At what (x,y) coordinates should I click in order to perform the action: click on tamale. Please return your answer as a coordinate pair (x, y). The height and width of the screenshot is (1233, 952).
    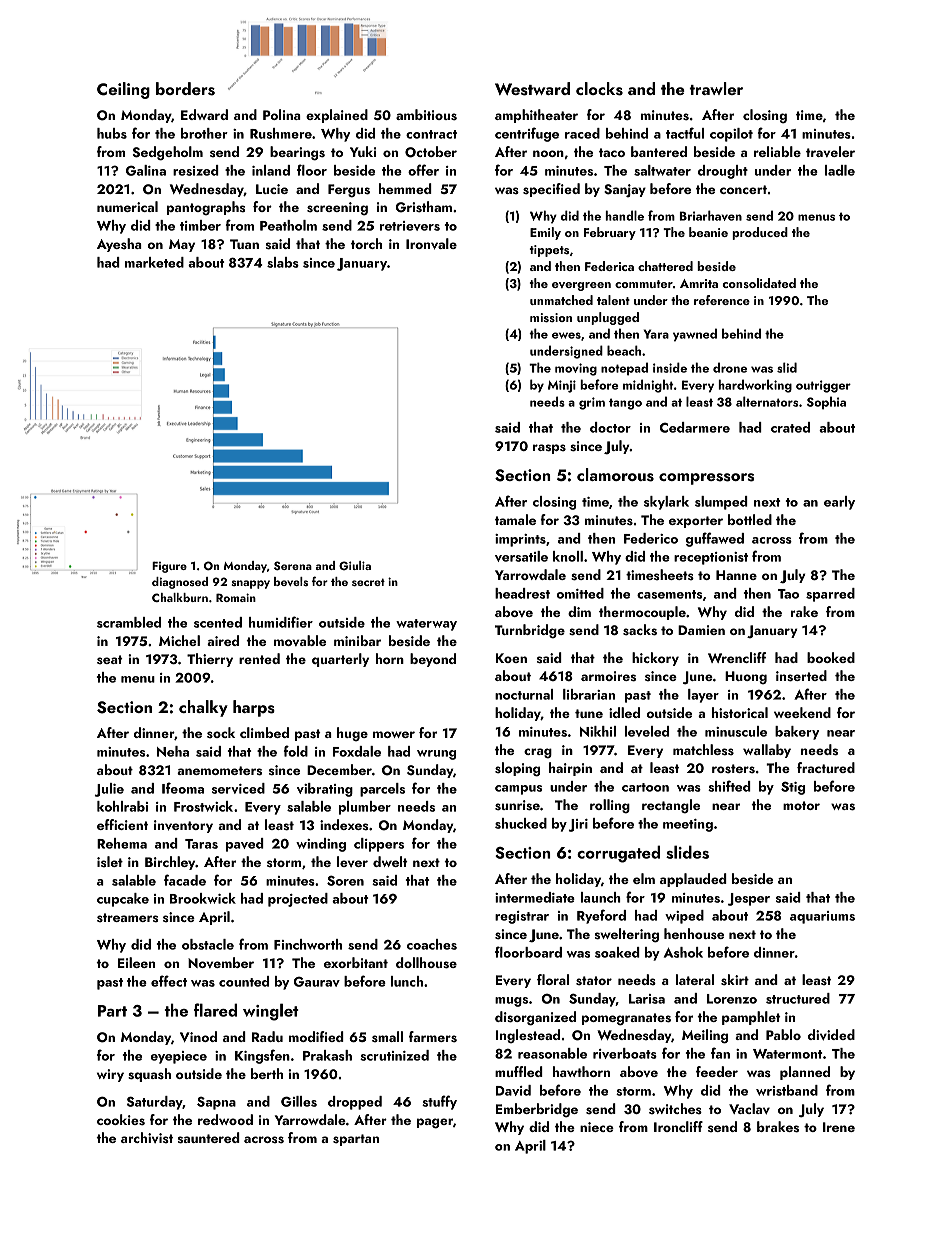
    Looking at the image, I should click on (515, 519).
